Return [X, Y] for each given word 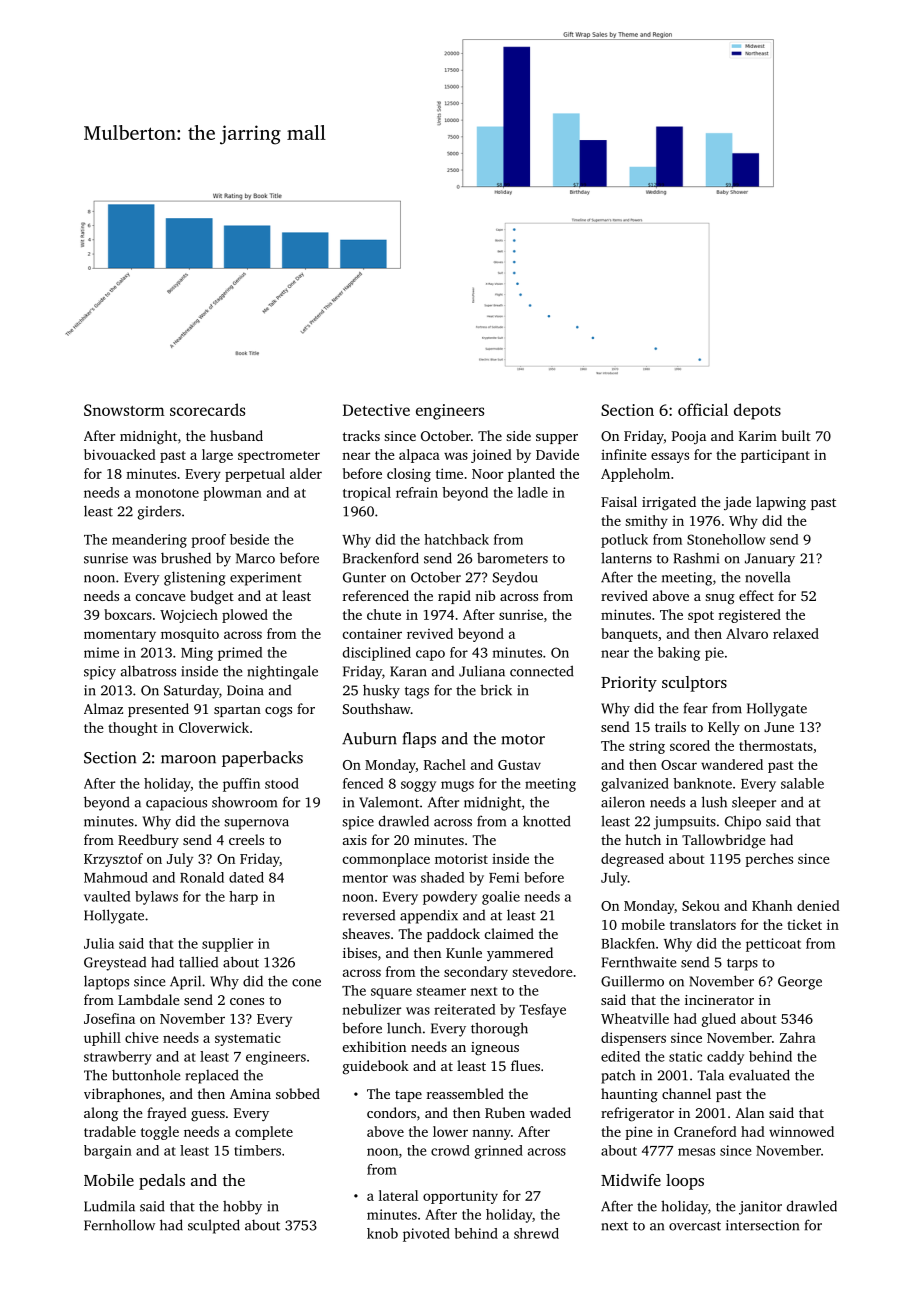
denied [818, 905]
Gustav [519, 765]
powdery [450, 898]
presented [158, 710]
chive [142, 1037]
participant [775, 456]
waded [550, 1112]
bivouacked [120, 454]
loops [685, 1182]
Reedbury [148, 841]
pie [714, 654]
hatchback [456, 539]
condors [391, 1112]
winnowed [801, 1131]
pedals [162, 1182]
